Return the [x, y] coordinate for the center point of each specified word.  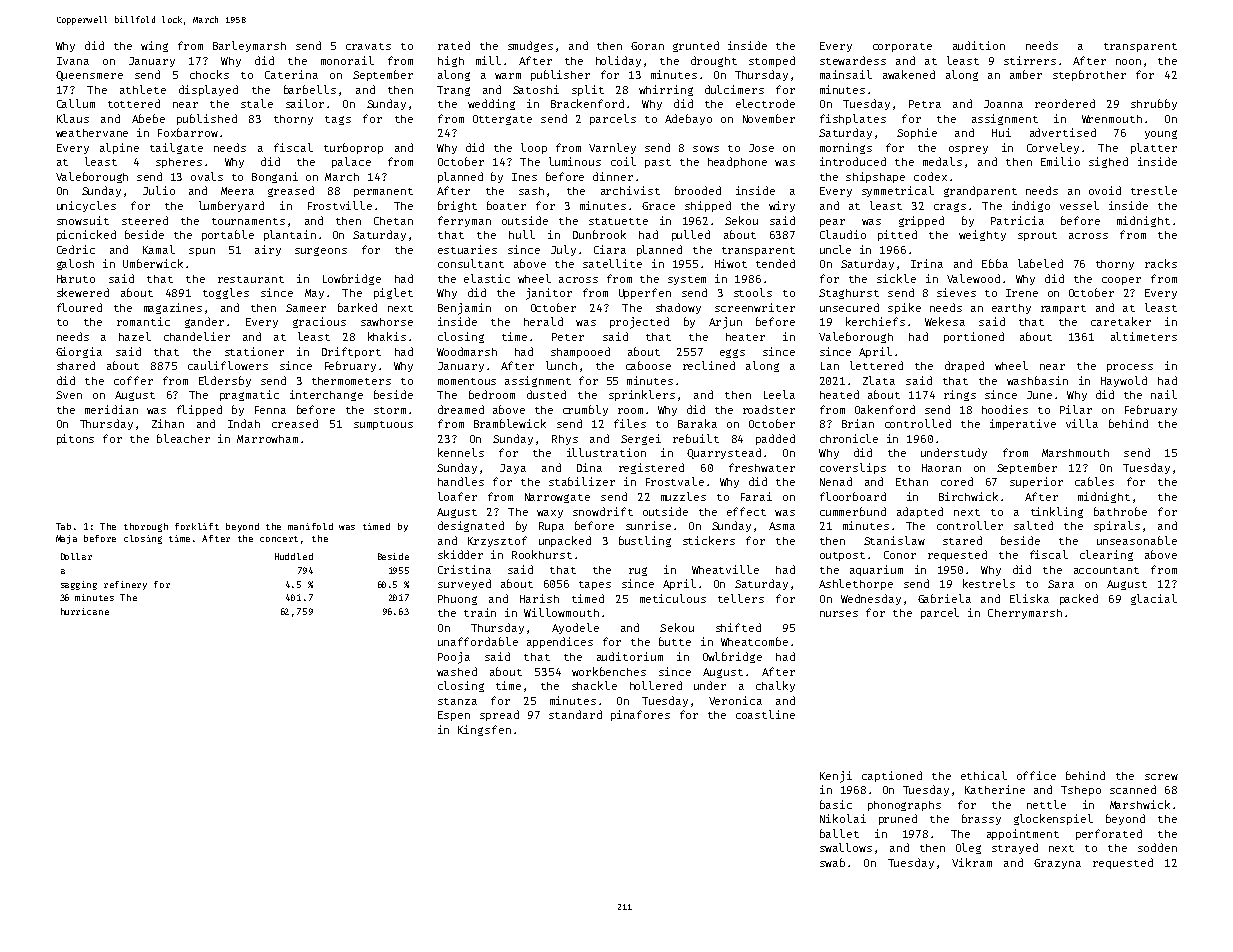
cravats [368, 46]
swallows [846, 847]
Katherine [995, 789]
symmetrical [898, 191]
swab [832, 862]
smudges [530, 46]
